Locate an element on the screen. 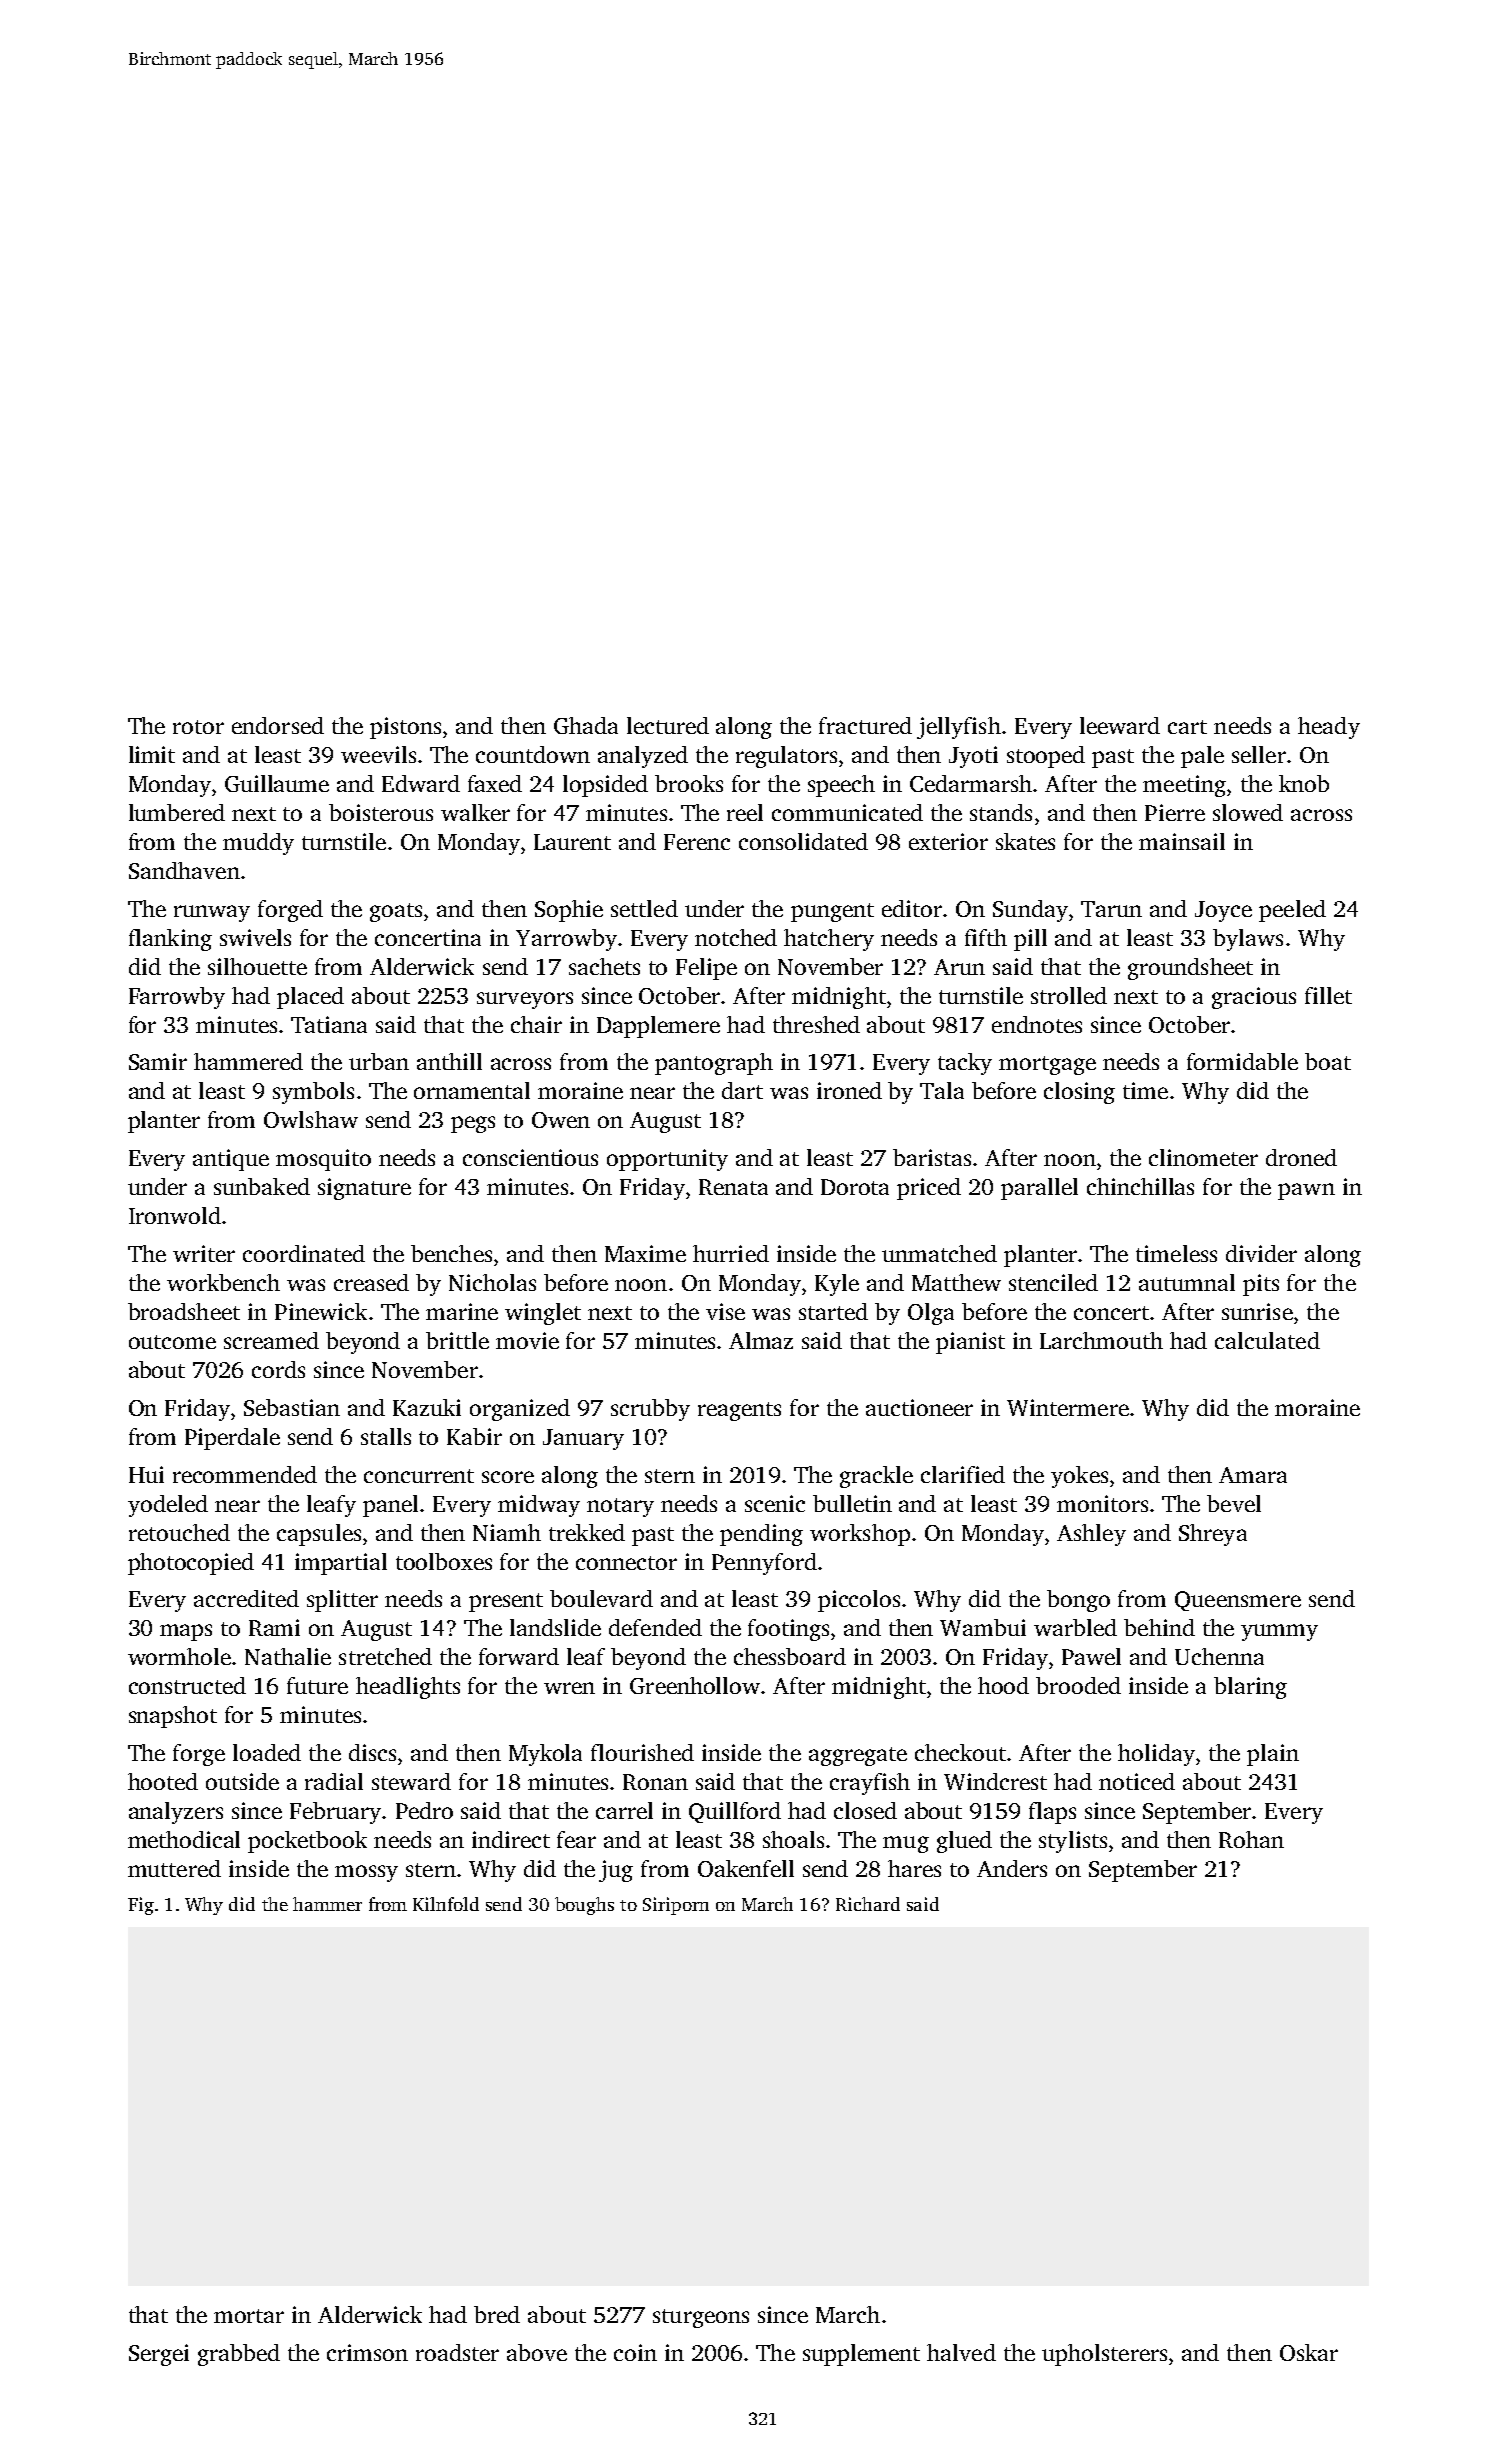 Image resolution: width=1496 pixels, height=2464 pixels. strolled is located at coordinates (1069, 995).
